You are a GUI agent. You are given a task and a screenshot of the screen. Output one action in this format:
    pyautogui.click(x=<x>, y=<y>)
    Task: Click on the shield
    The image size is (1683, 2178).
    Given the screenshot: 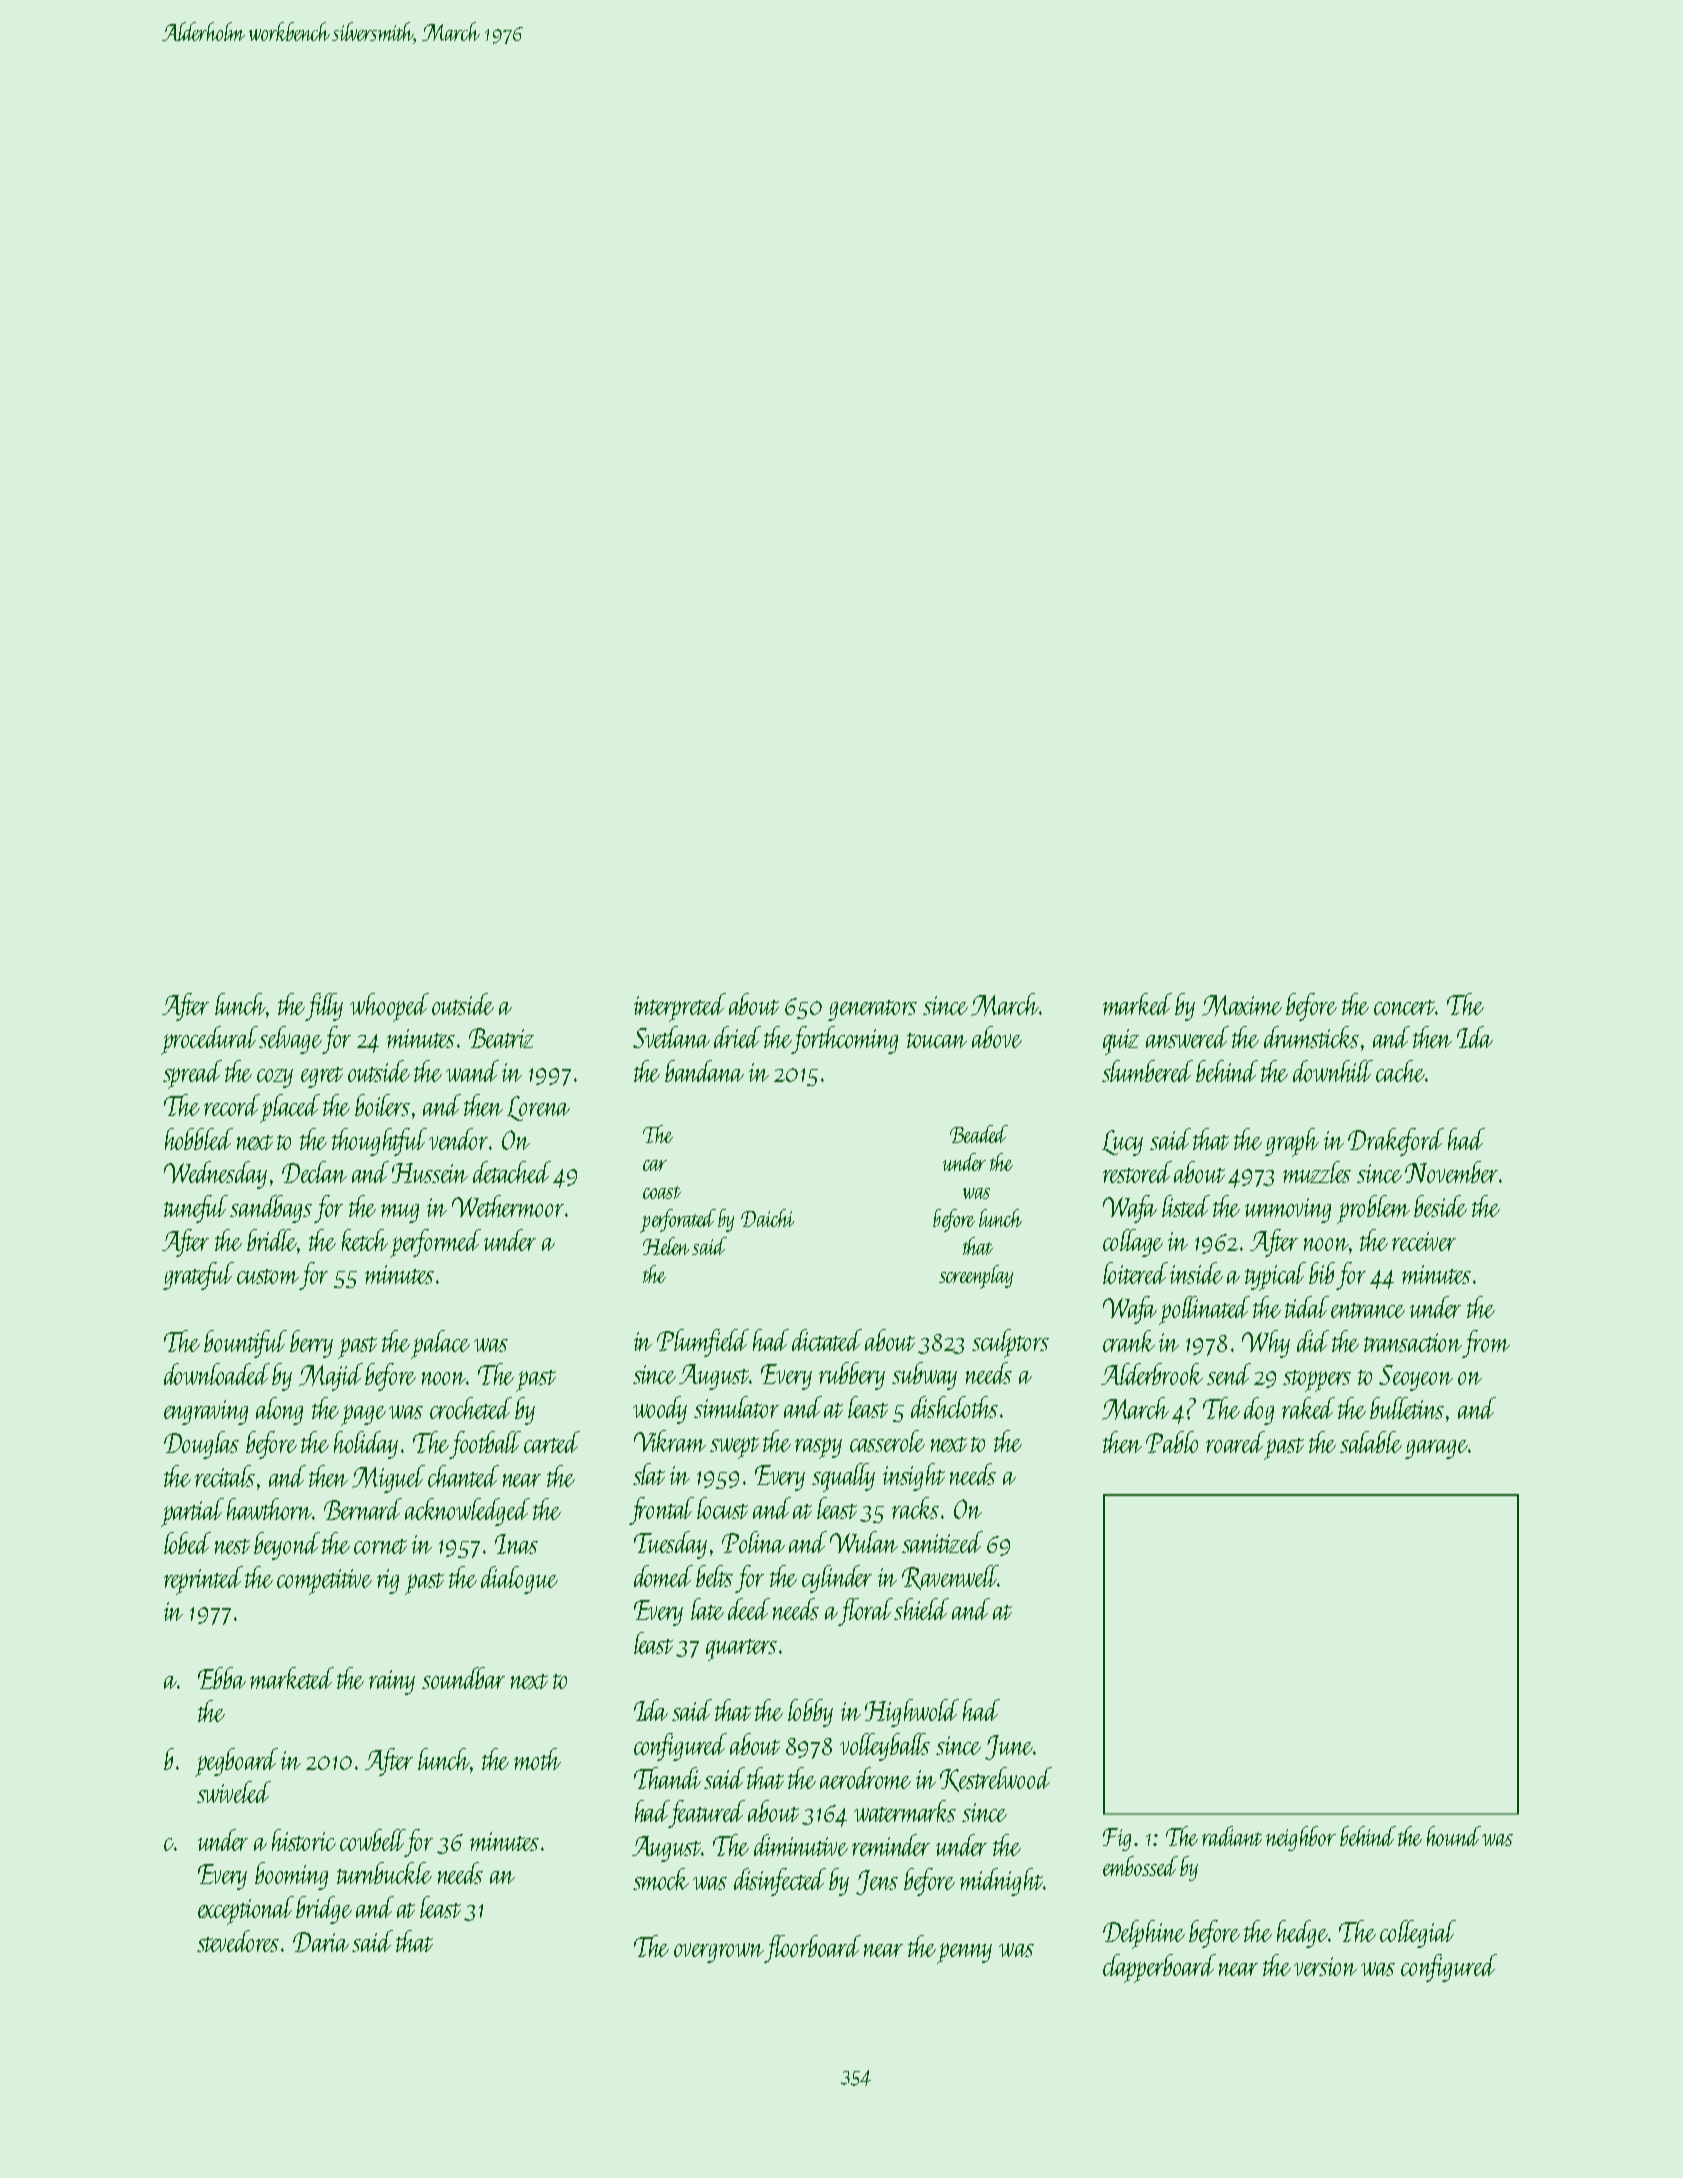 What is the action you would take?
    pyautogui.click(x=921, y=1609)
